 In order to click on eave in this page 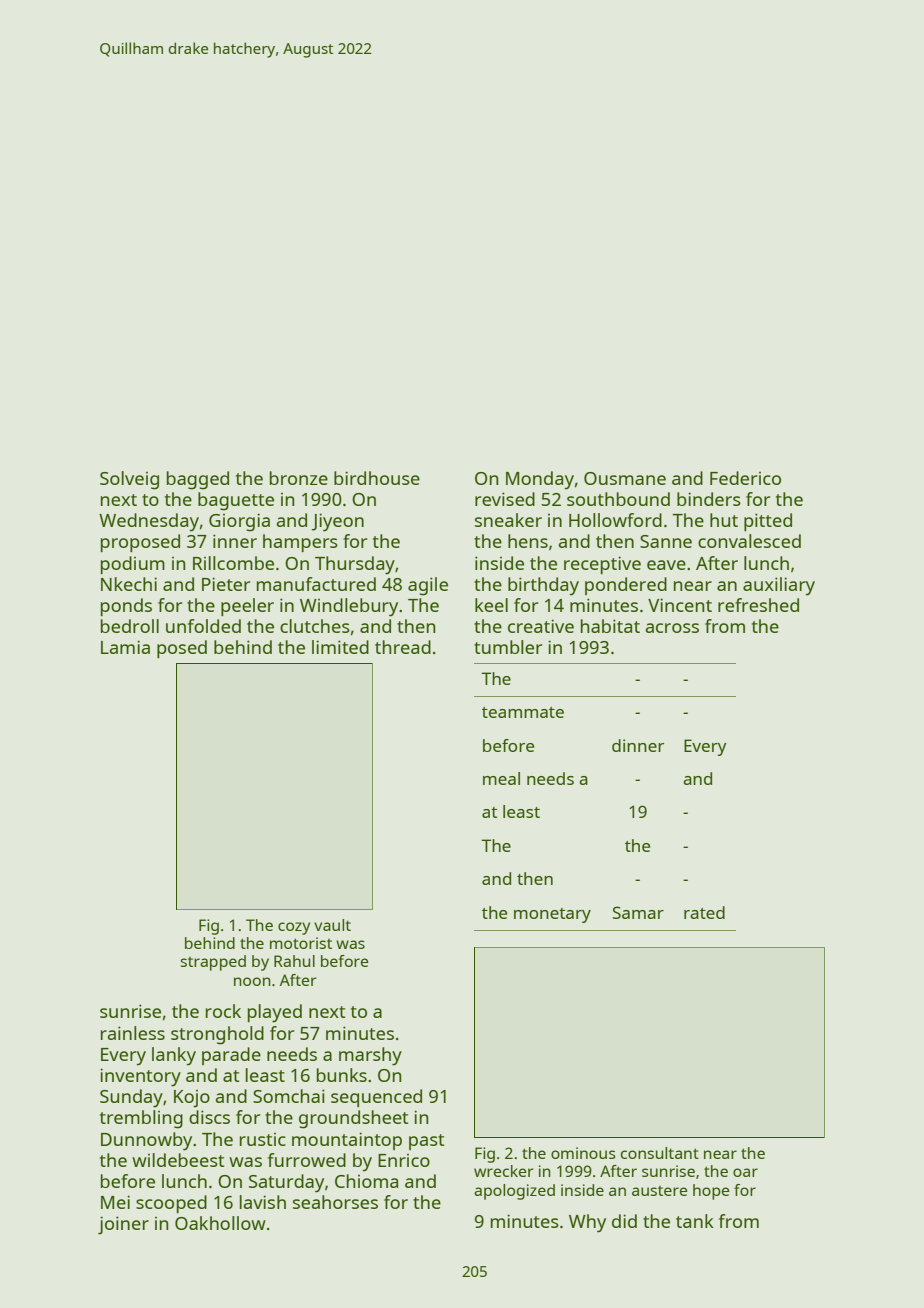, I will do `click(666, 565)`.
